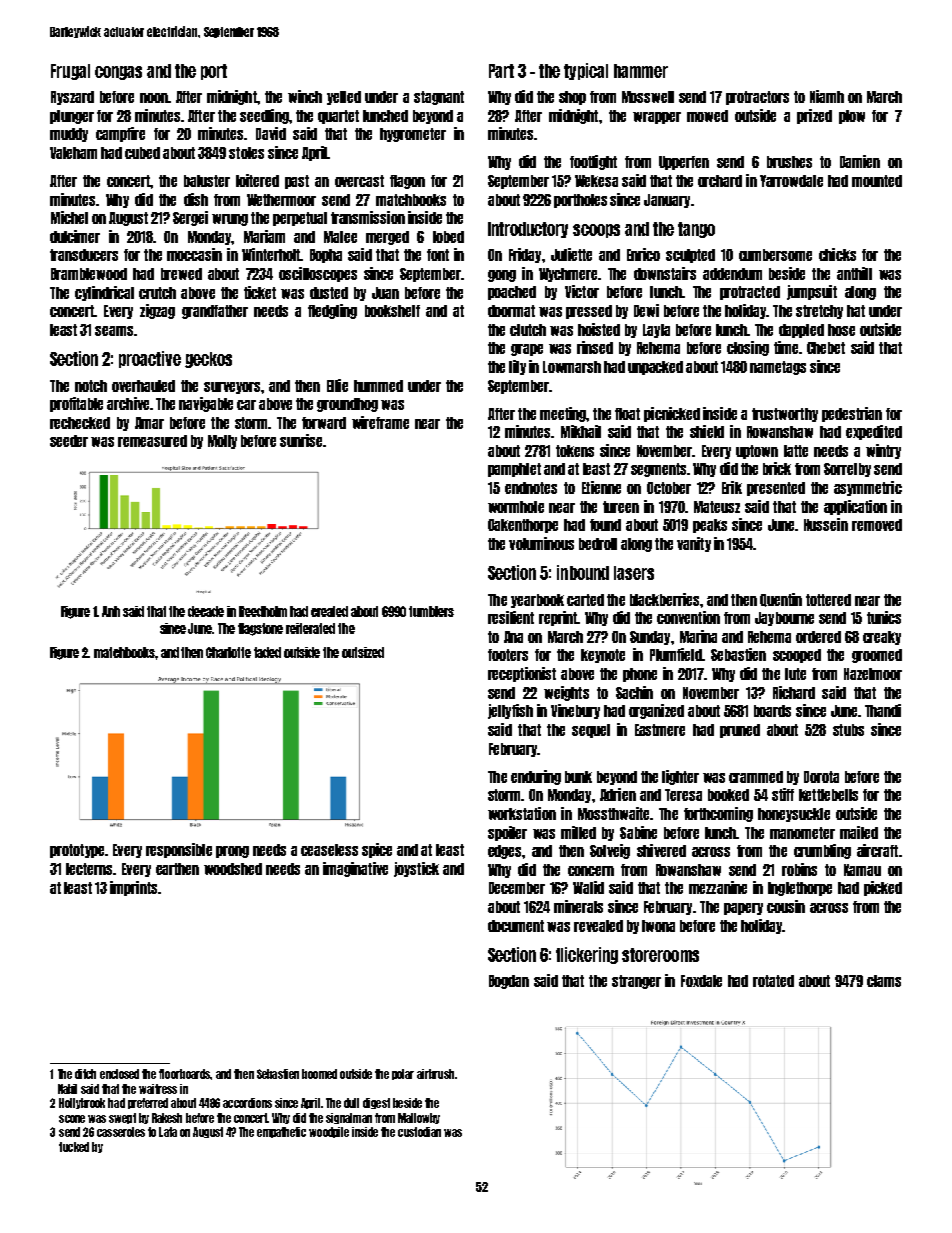  Describe the element at coordinates (148, 1103) in the screenshot. I see `preferred` at that location.
